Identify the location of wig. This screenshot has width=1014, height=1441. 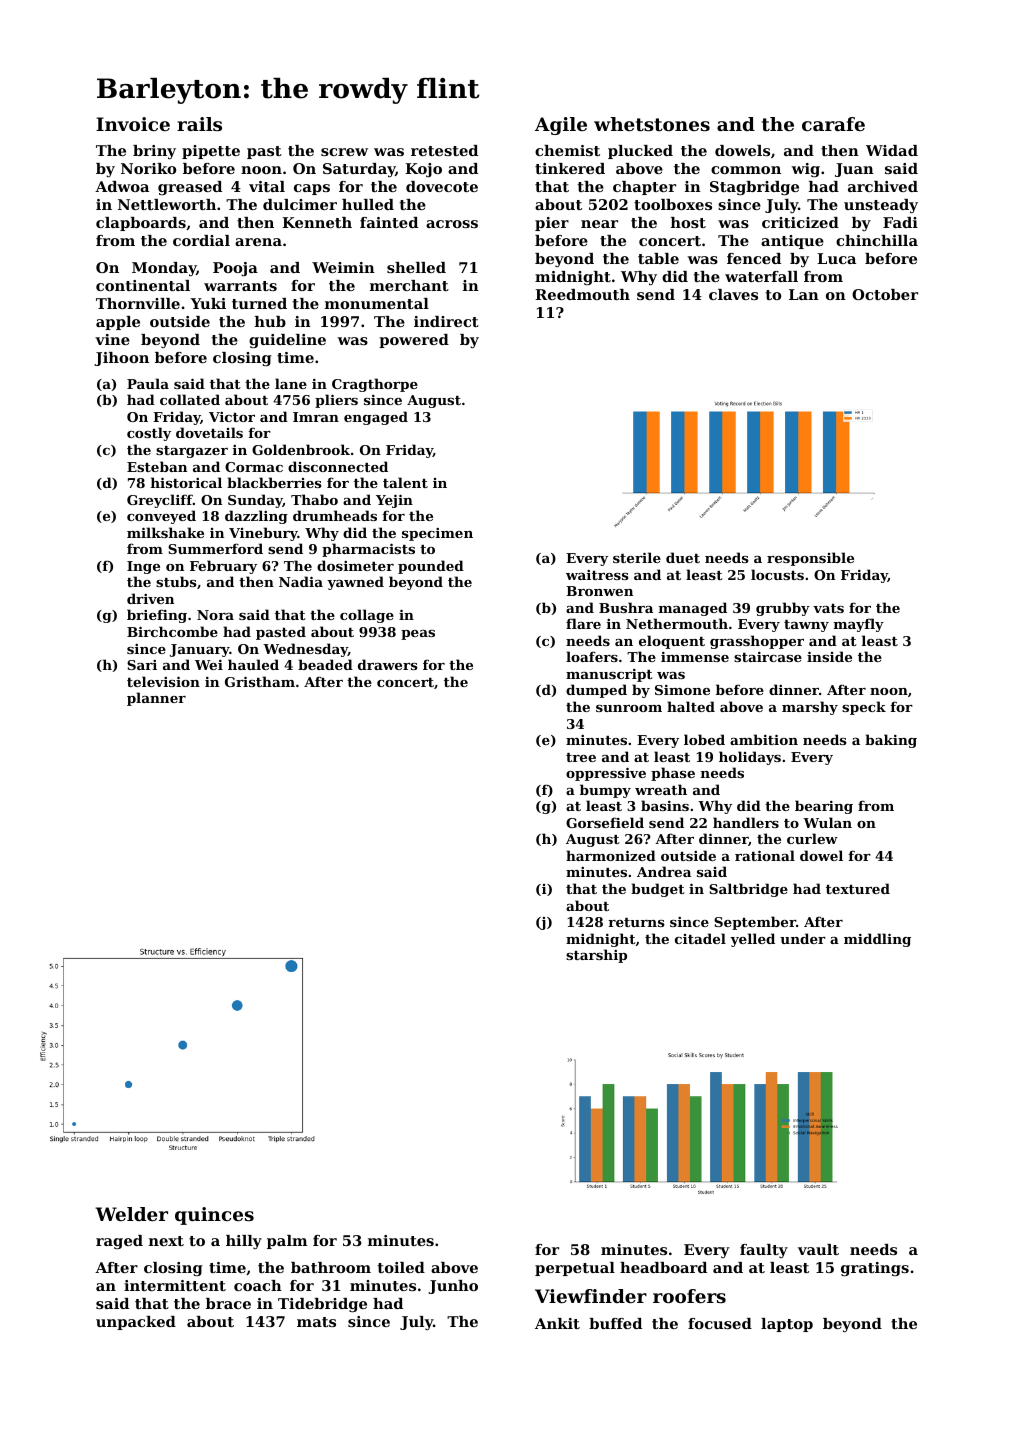
(806, 170).
